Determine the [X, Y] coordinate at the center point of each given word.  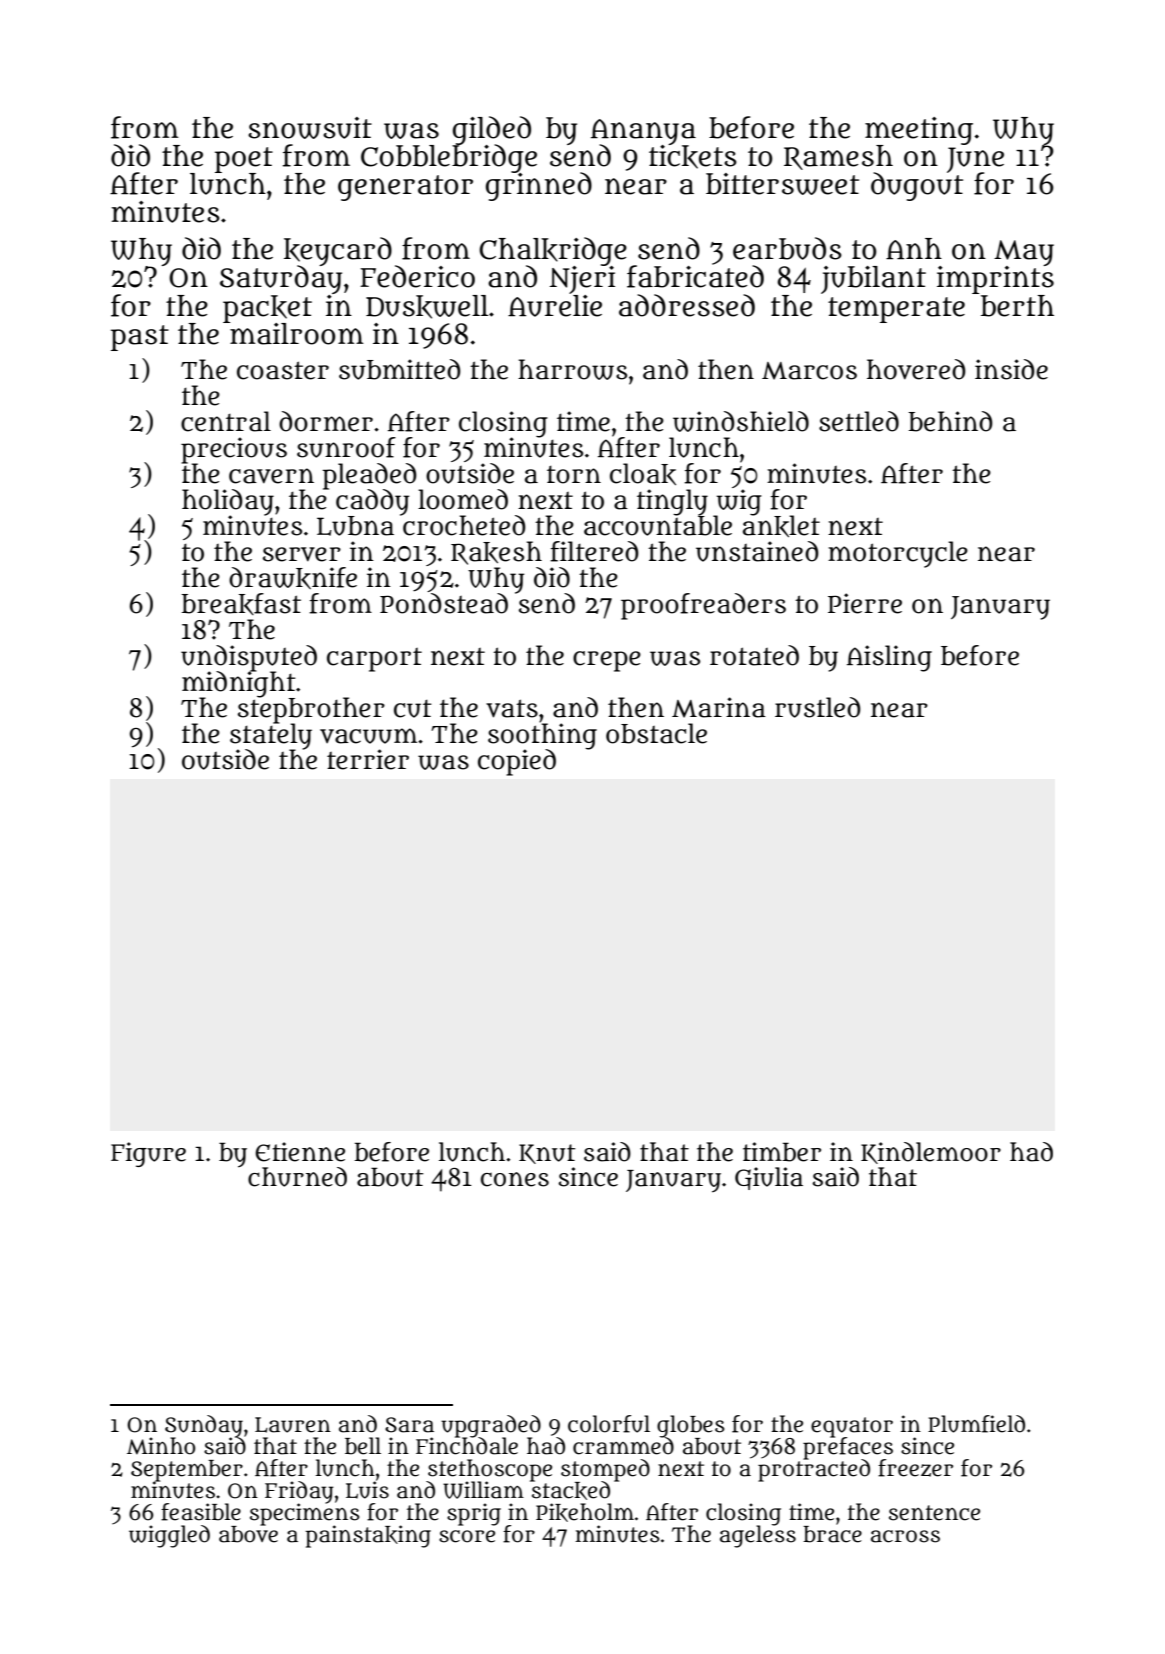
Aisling [889, 658]
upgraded [491, 1426]
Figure [148, 1154]
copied [517, 762]
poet [244, 160]
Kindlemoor [931, 1153]
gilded [492, 130]
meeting [919, 131]
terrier [368, 759]
